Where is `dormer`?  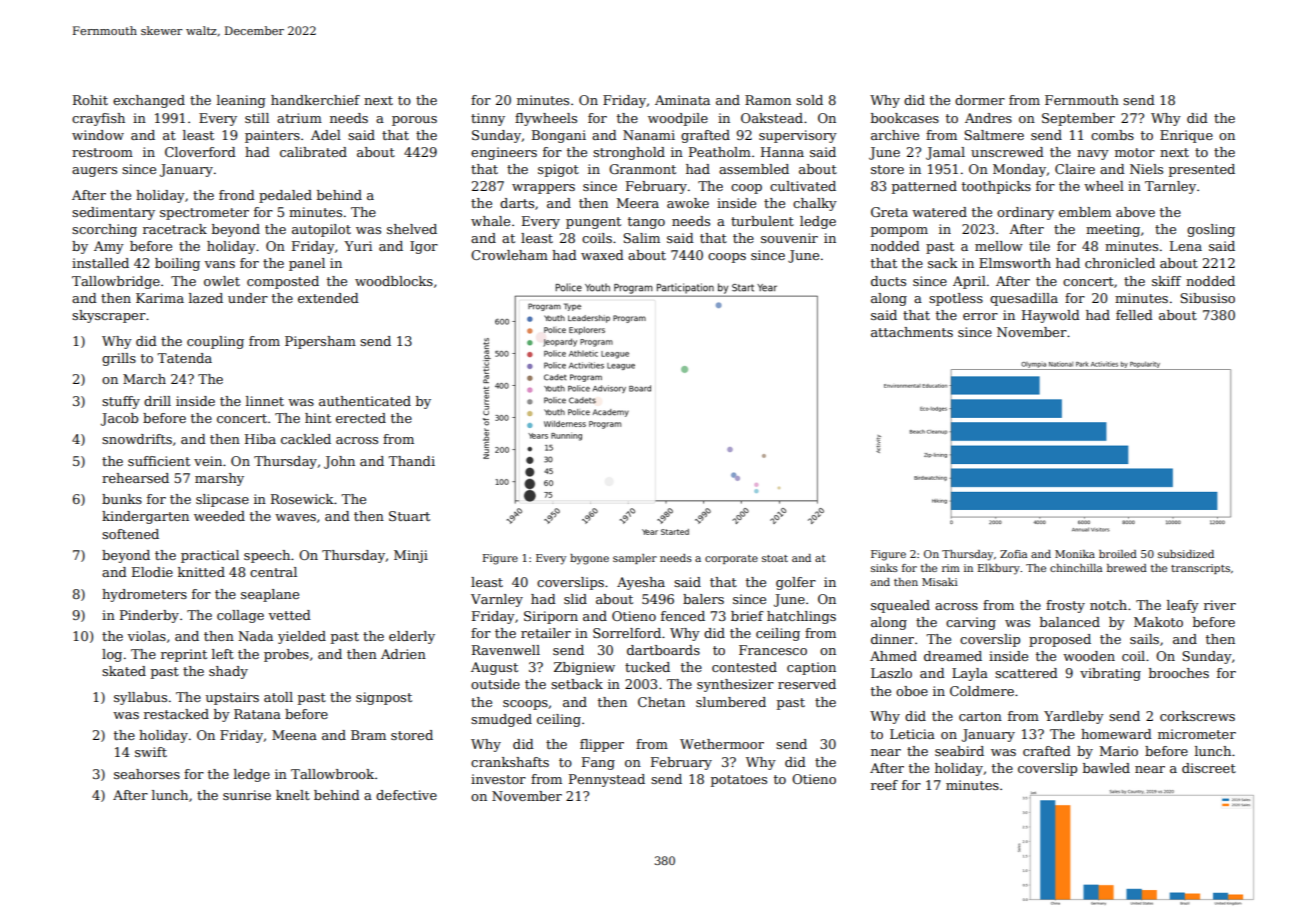 dormer is located at coordinates (980, 100).
